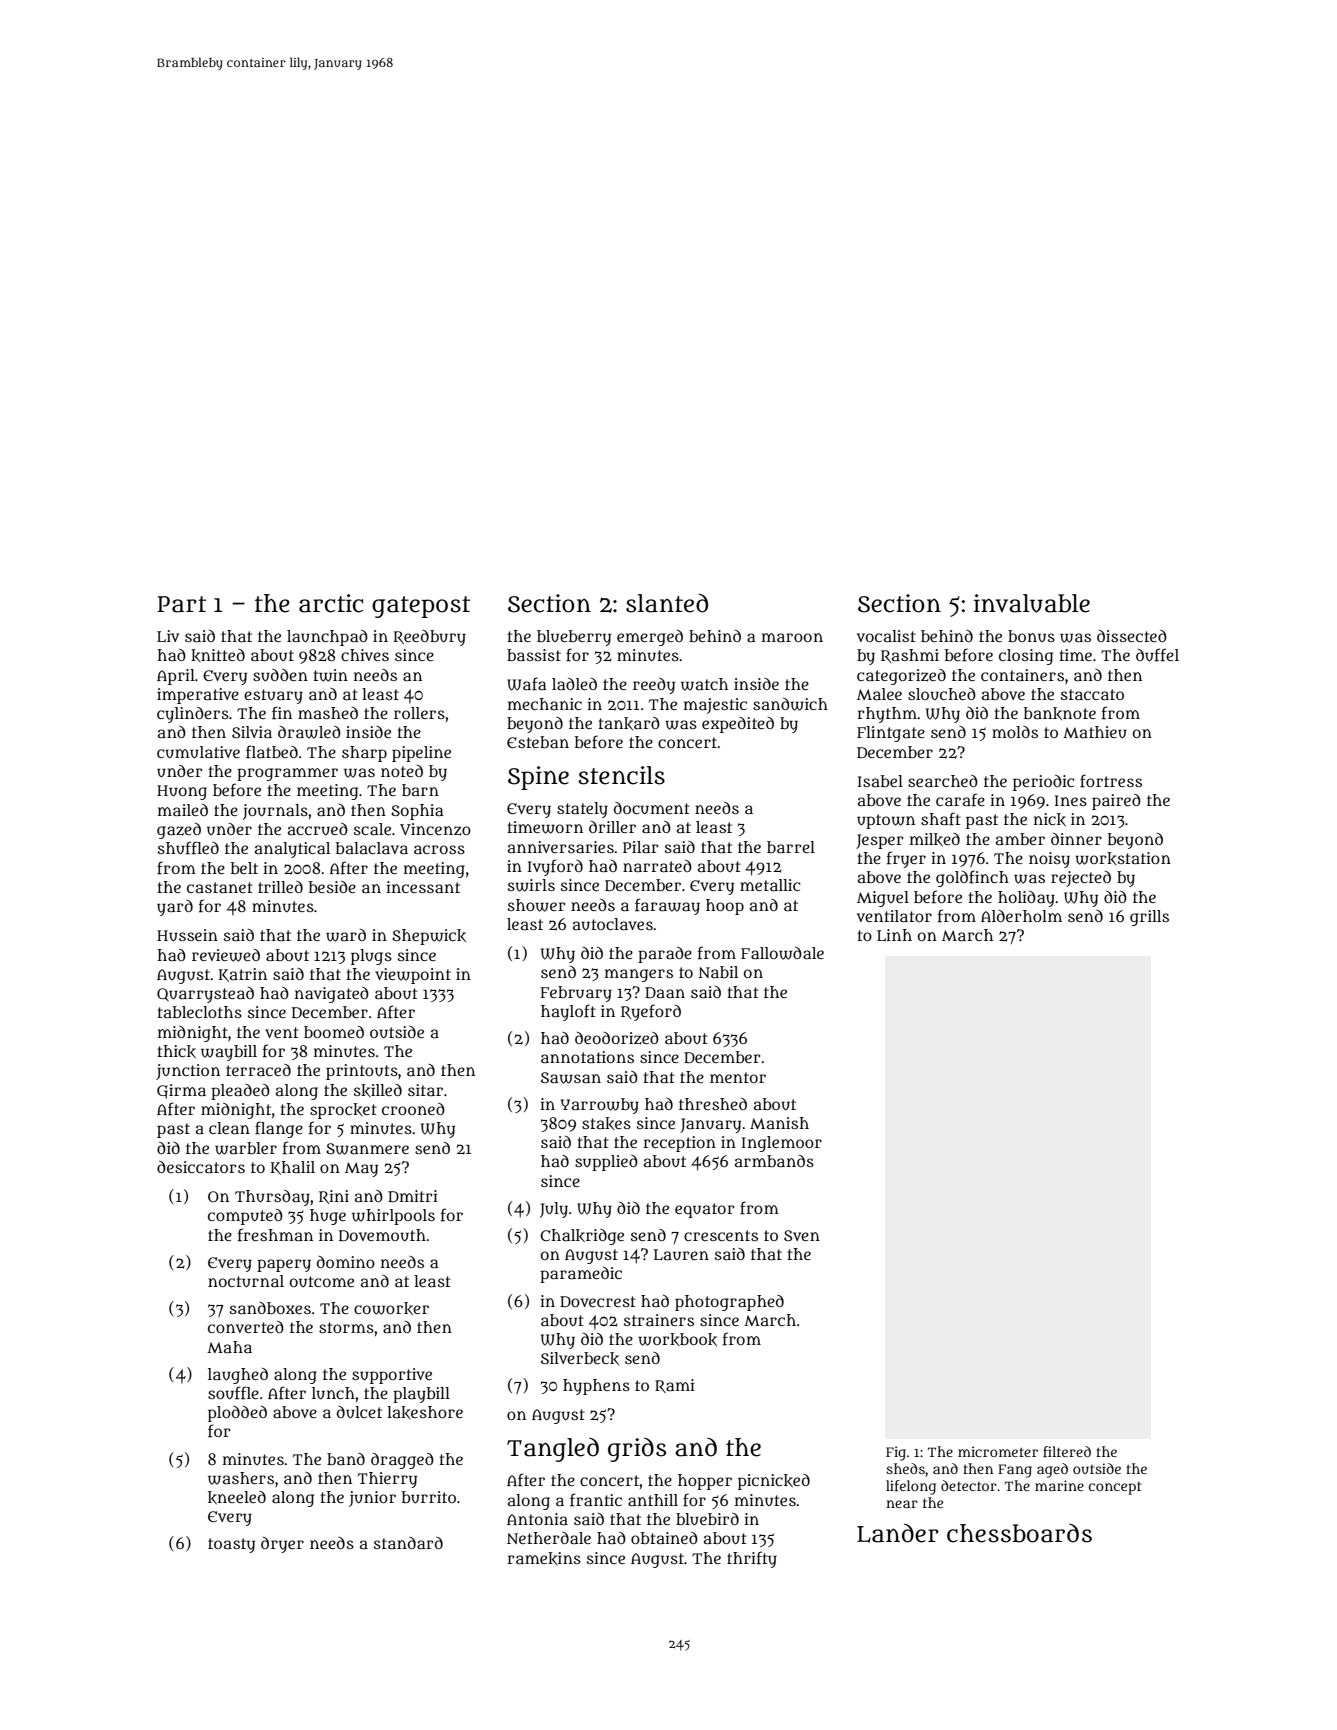 This document has height=1730, width=1337. What do you see at coordinates (665, 955) in the document?
I see `parade` at bounding box center [665, 955].
